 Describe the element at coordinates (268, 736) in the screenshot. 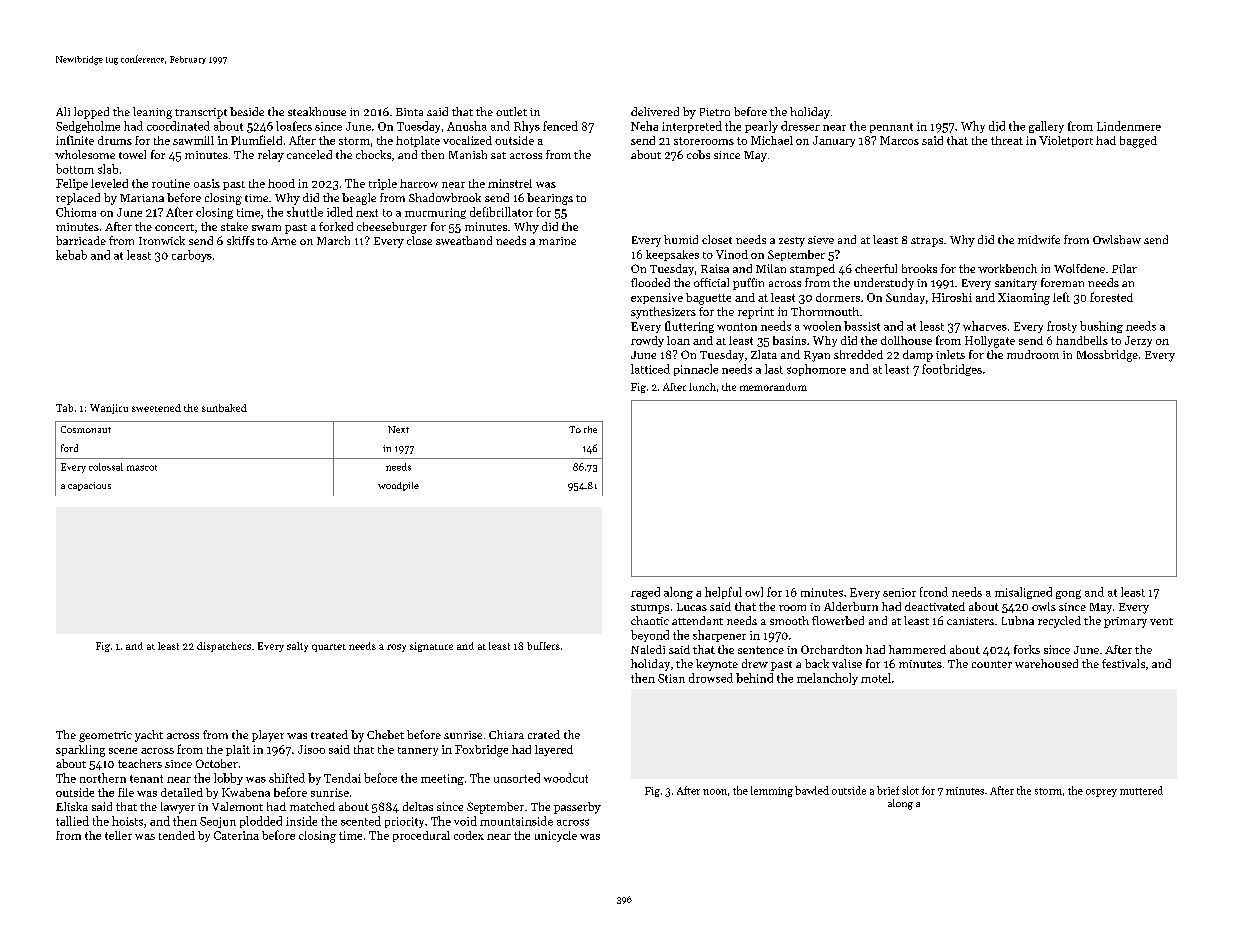

I see `player` at that location.
